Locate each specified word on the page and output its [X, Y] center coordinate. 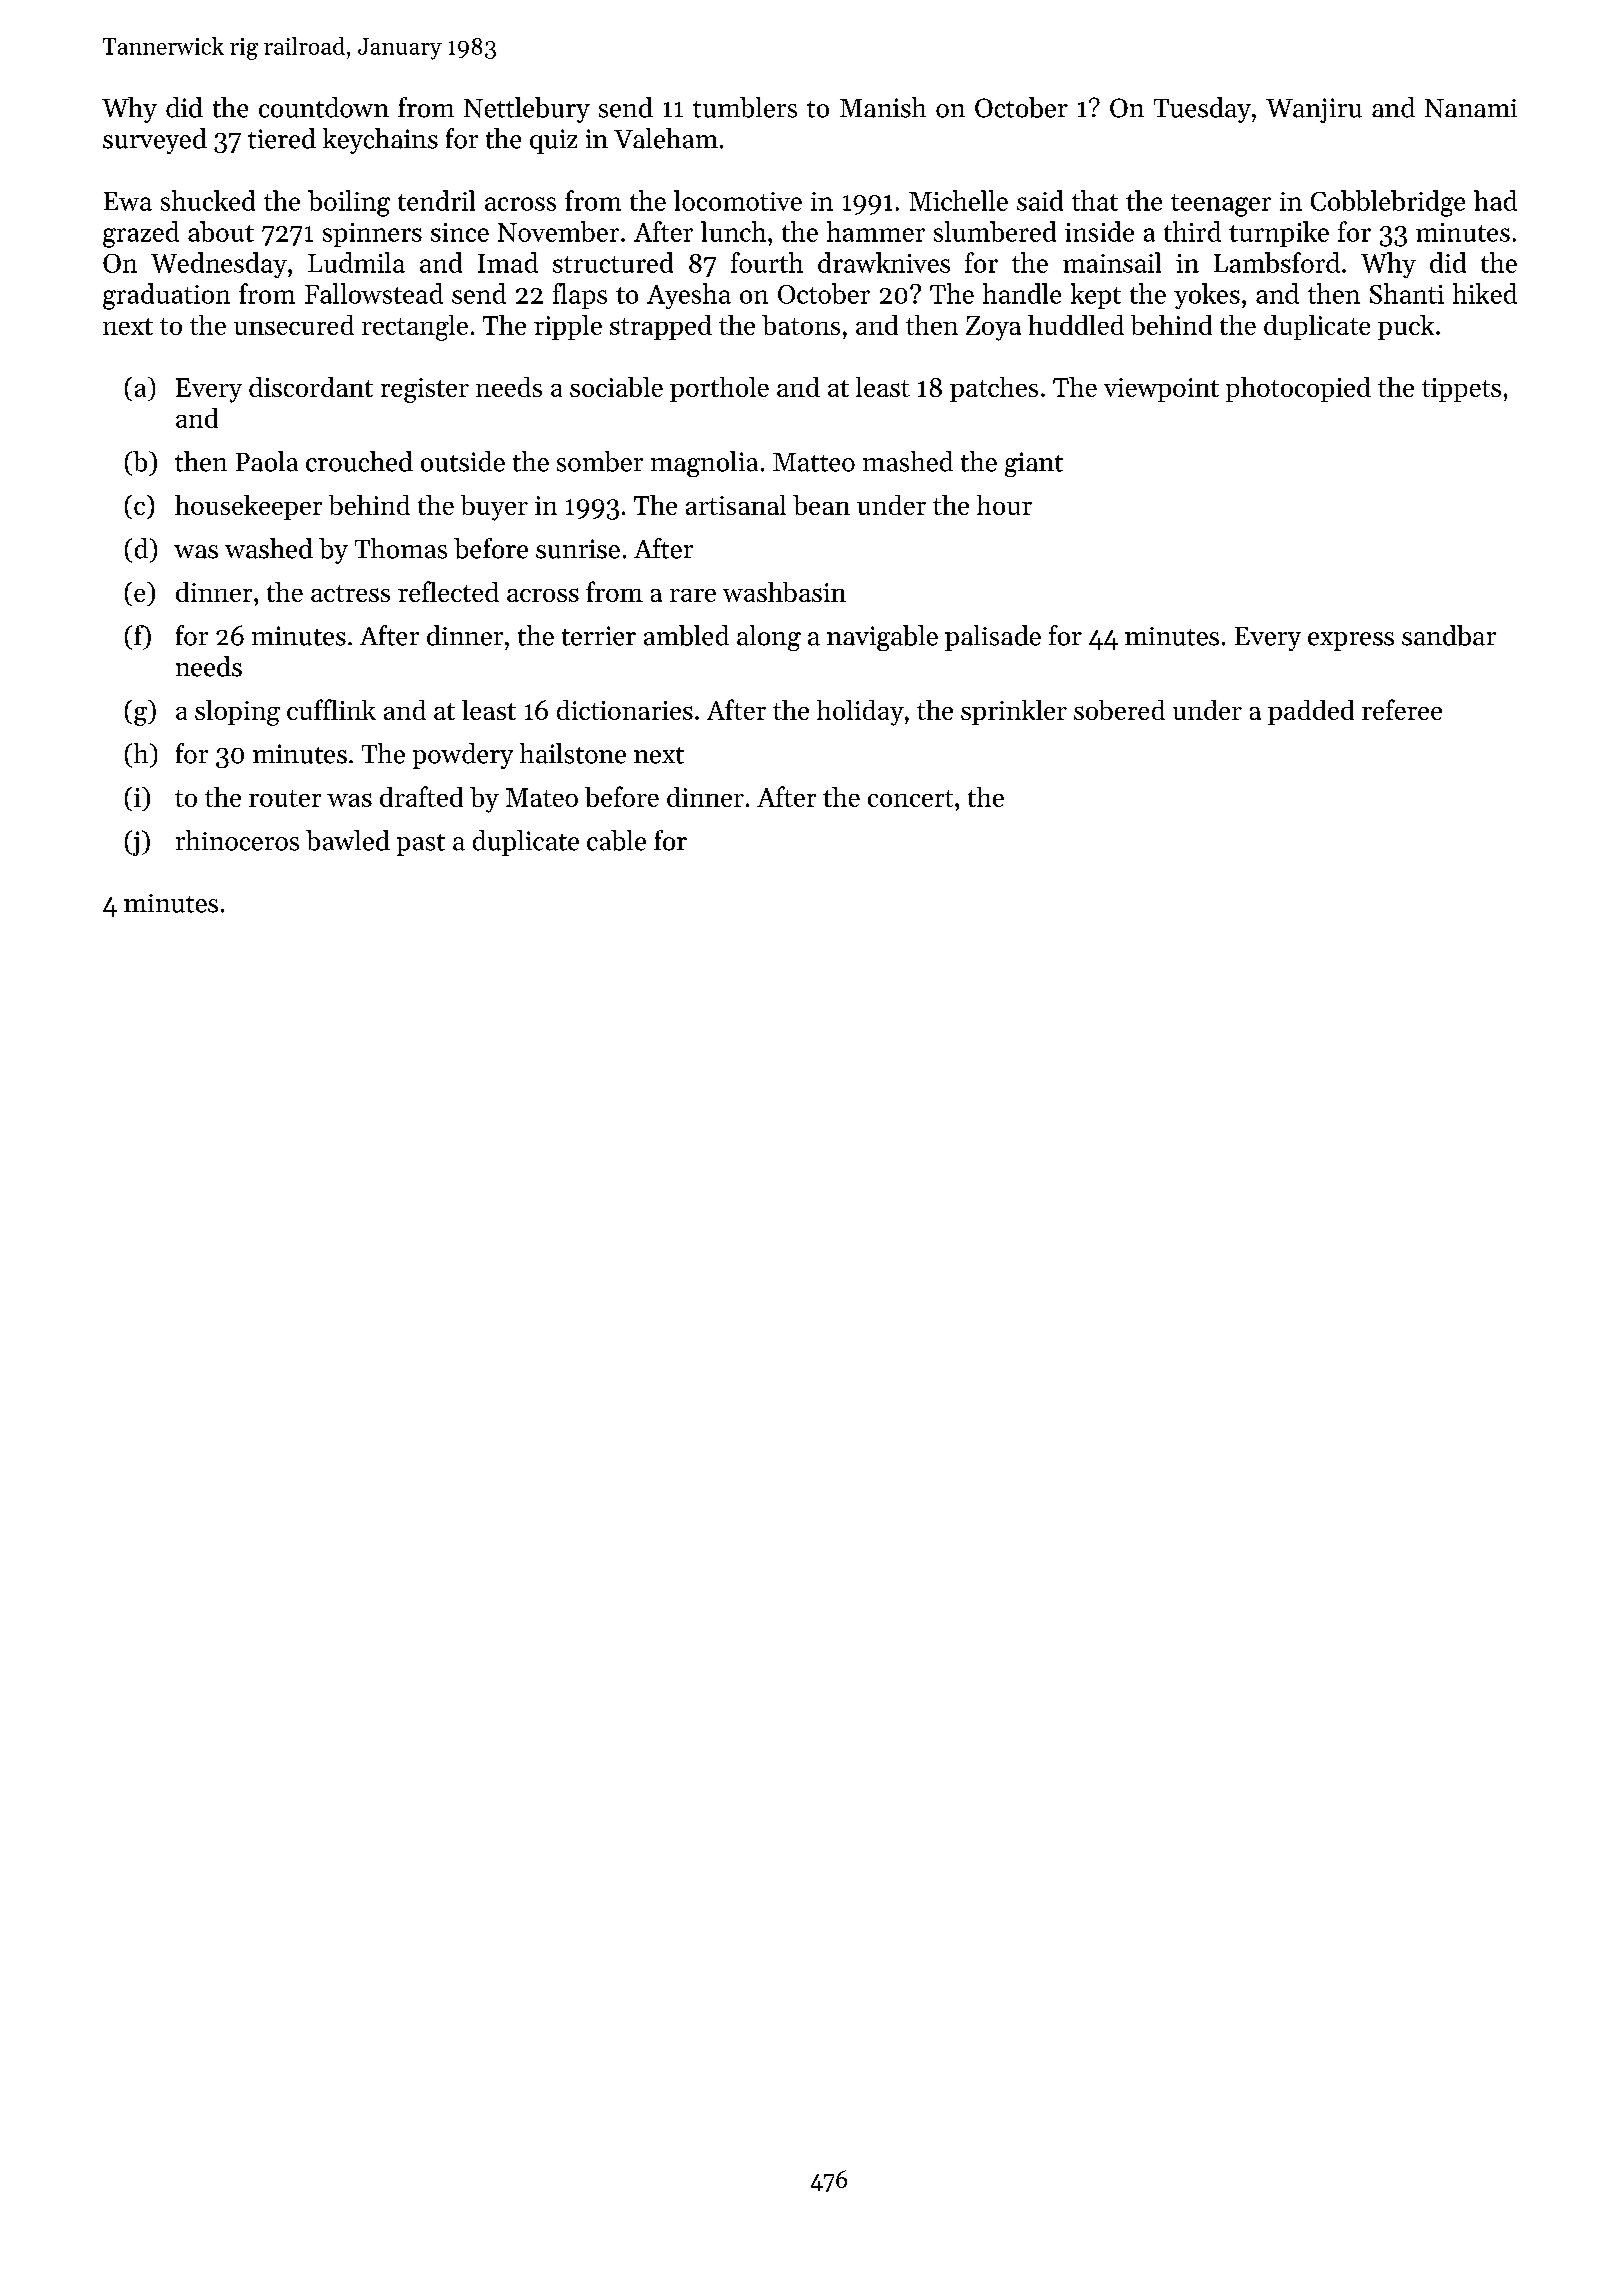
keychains [380, 141]
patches [994, 389]
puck [1406, 327]
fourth [767, 262]
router [285, 798]
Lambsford [1277, 262]
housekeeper [248, 507]
